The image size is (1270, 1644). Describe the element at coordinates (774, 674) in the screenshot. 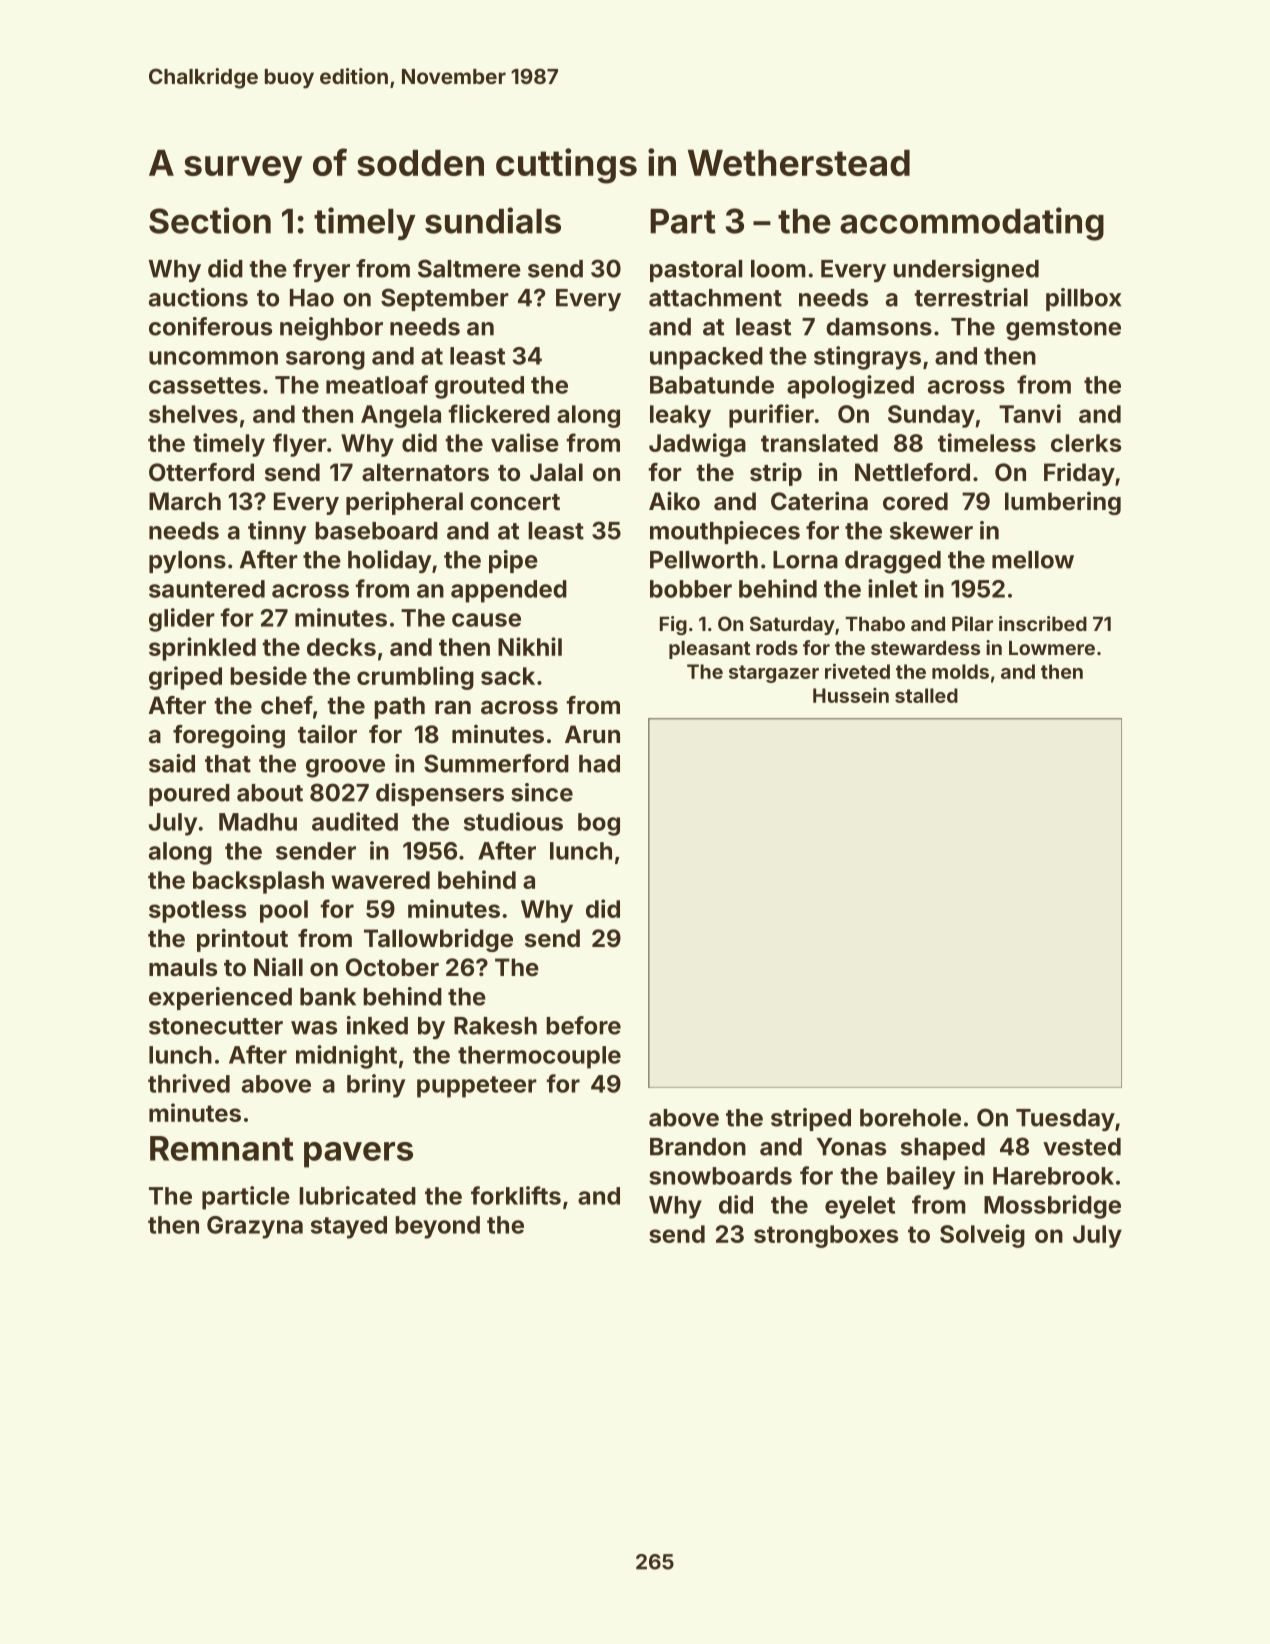

I see `stargazer` at that location.
